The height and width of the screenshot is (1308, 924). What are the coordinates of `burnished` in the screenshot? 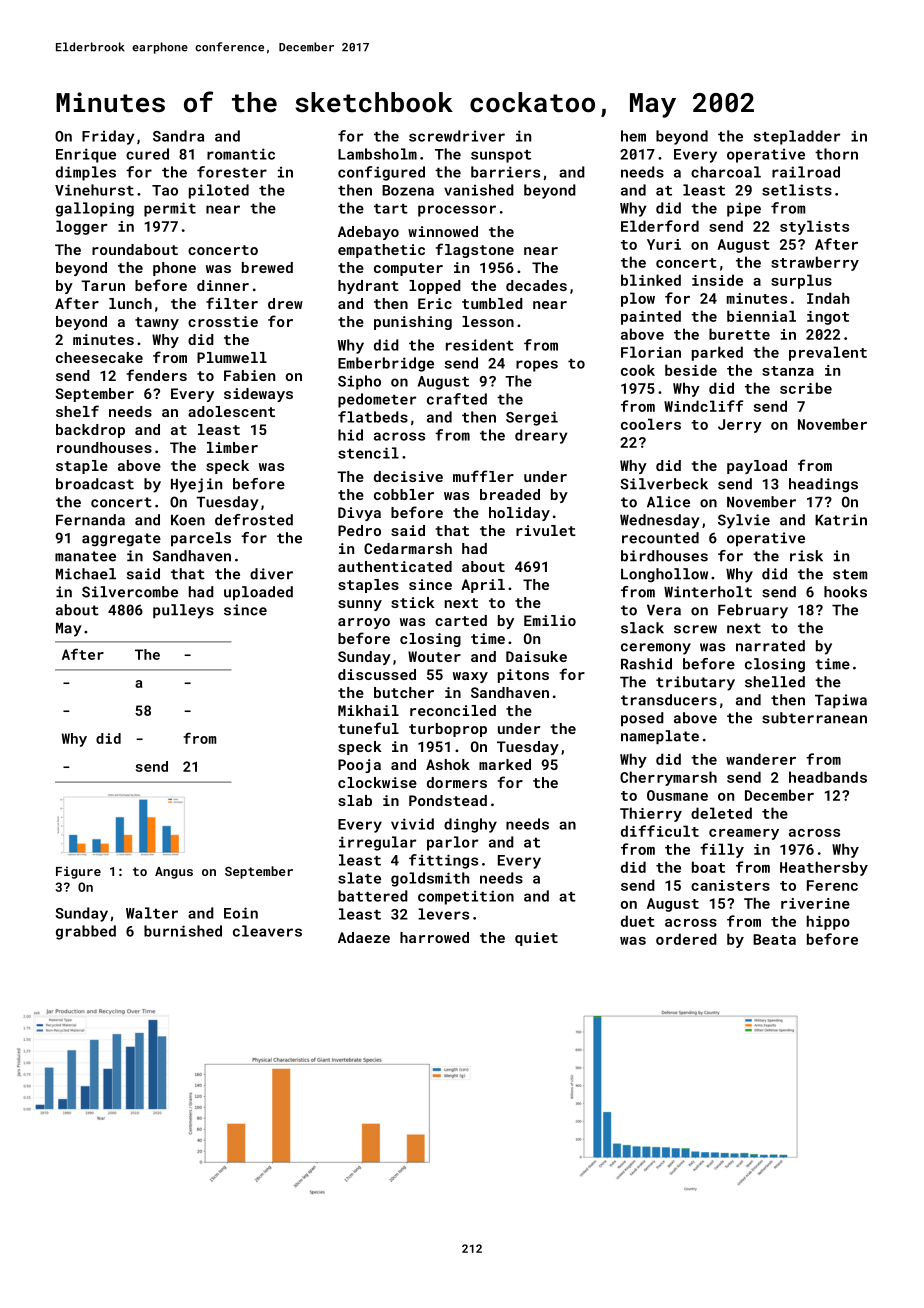 It's located at (183, 931).
